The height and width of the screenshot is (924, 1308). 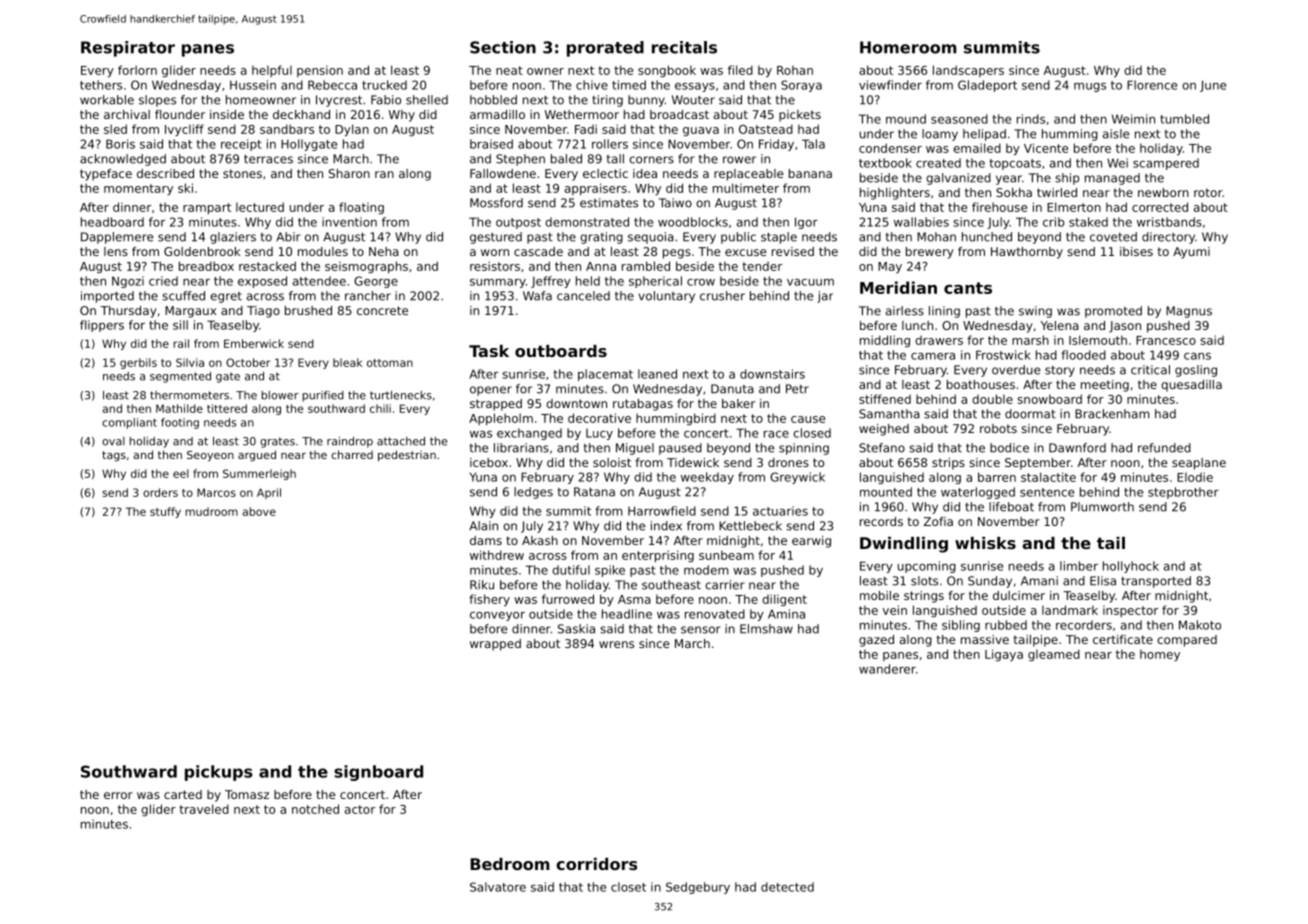 I want to click on snowboard, so click(x=1050, y=399).
